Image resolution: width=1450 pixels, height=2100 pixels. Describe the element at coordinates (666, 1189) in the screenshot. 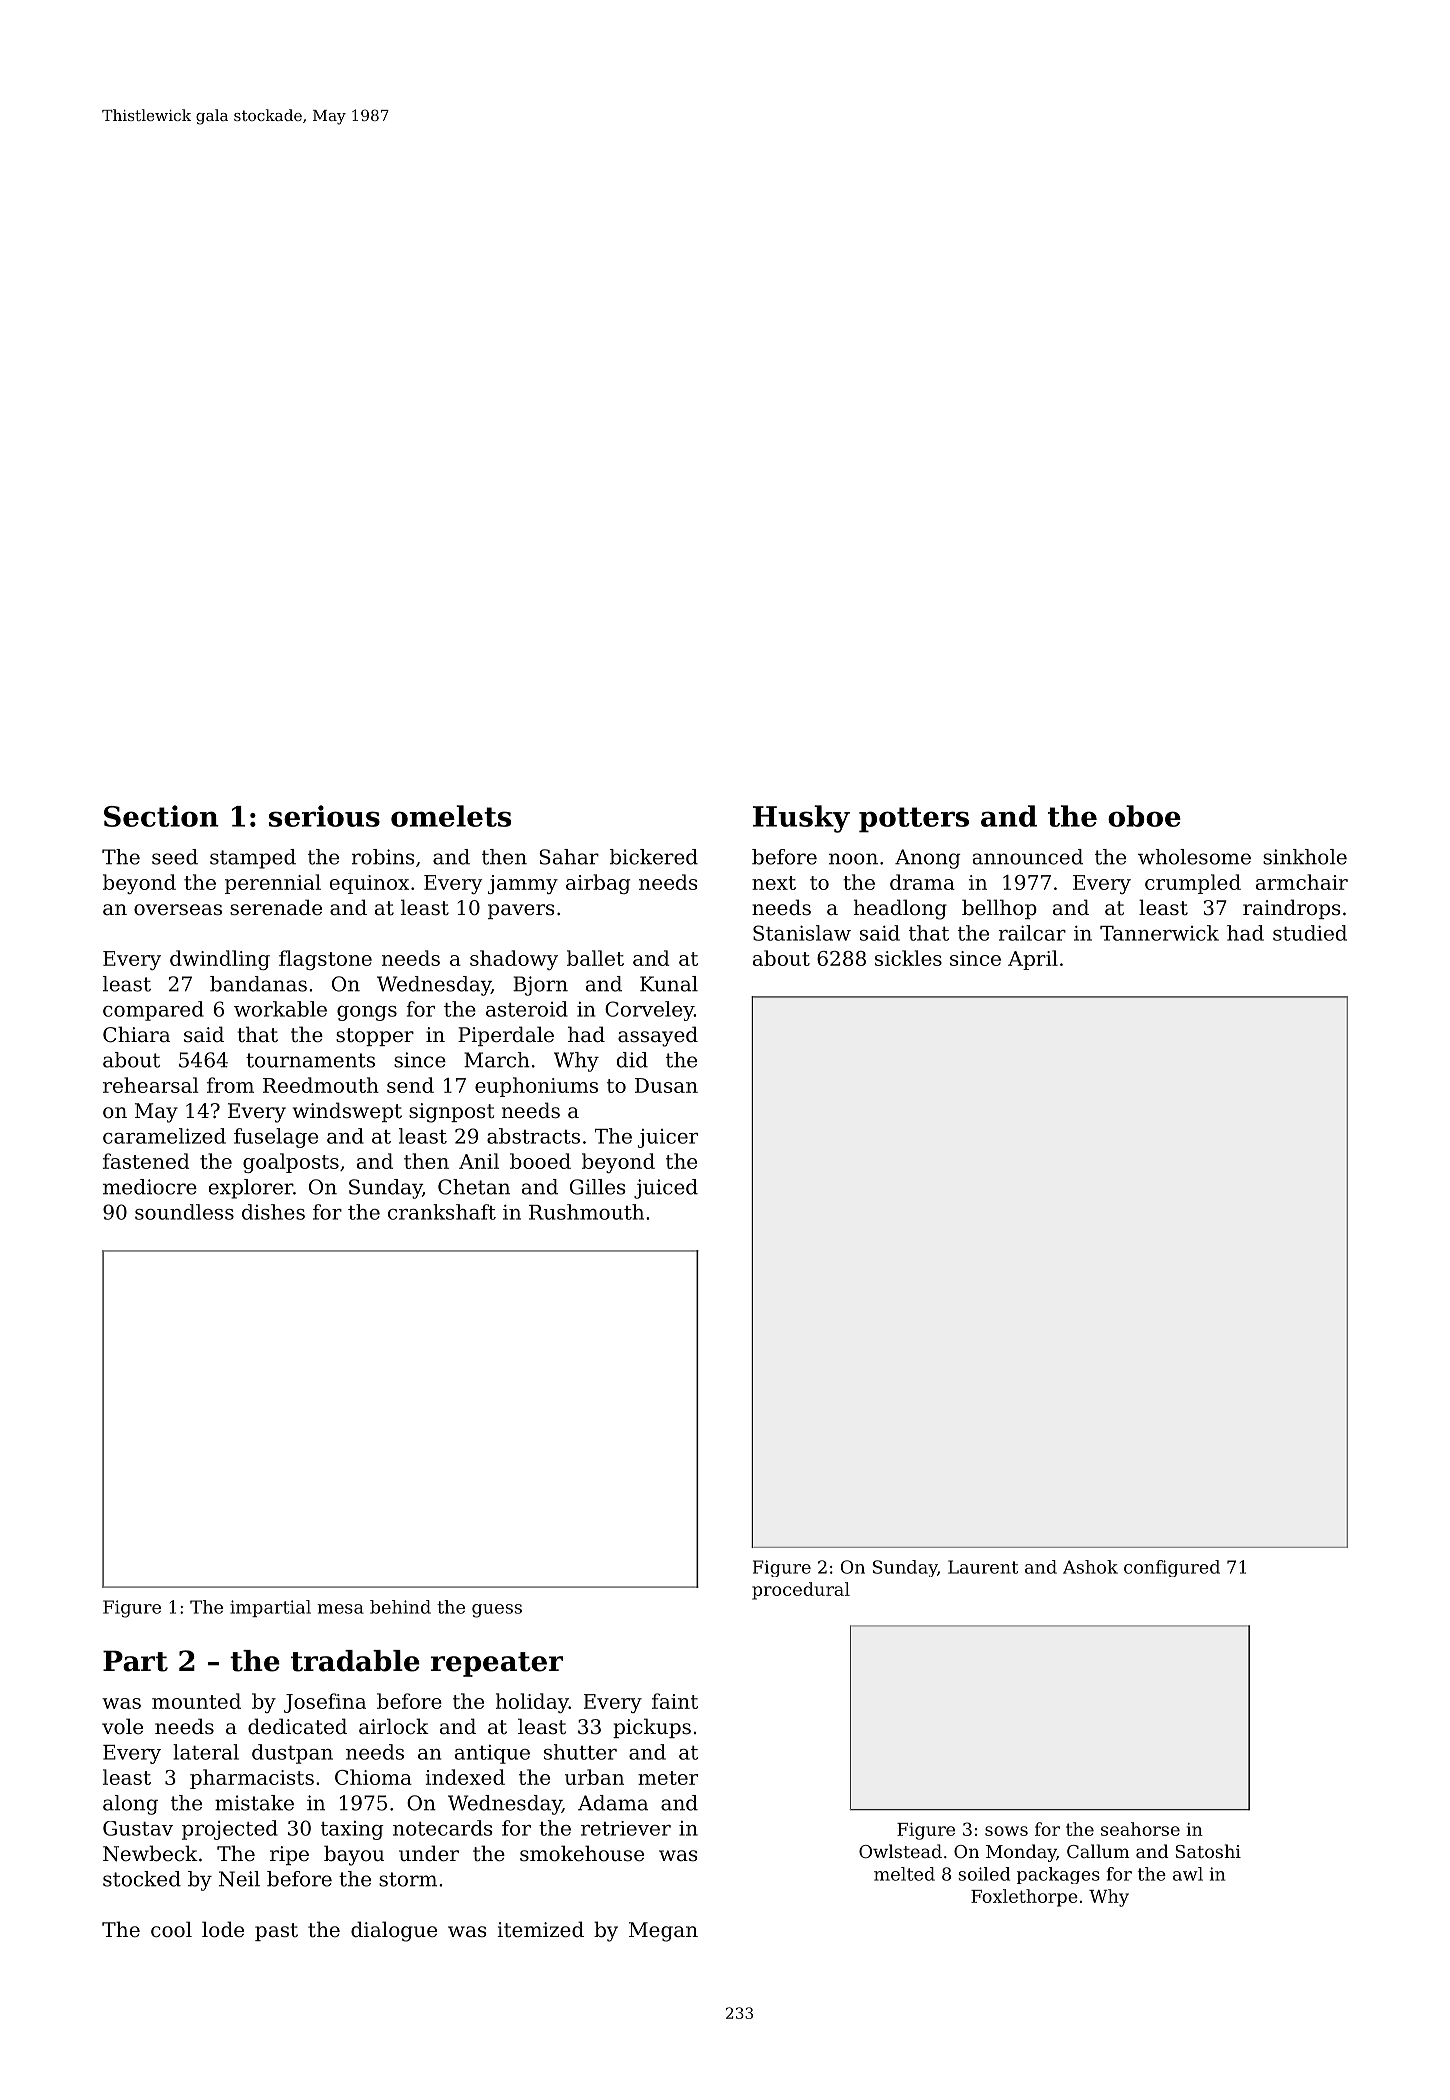

I see `juiced` at that location.
